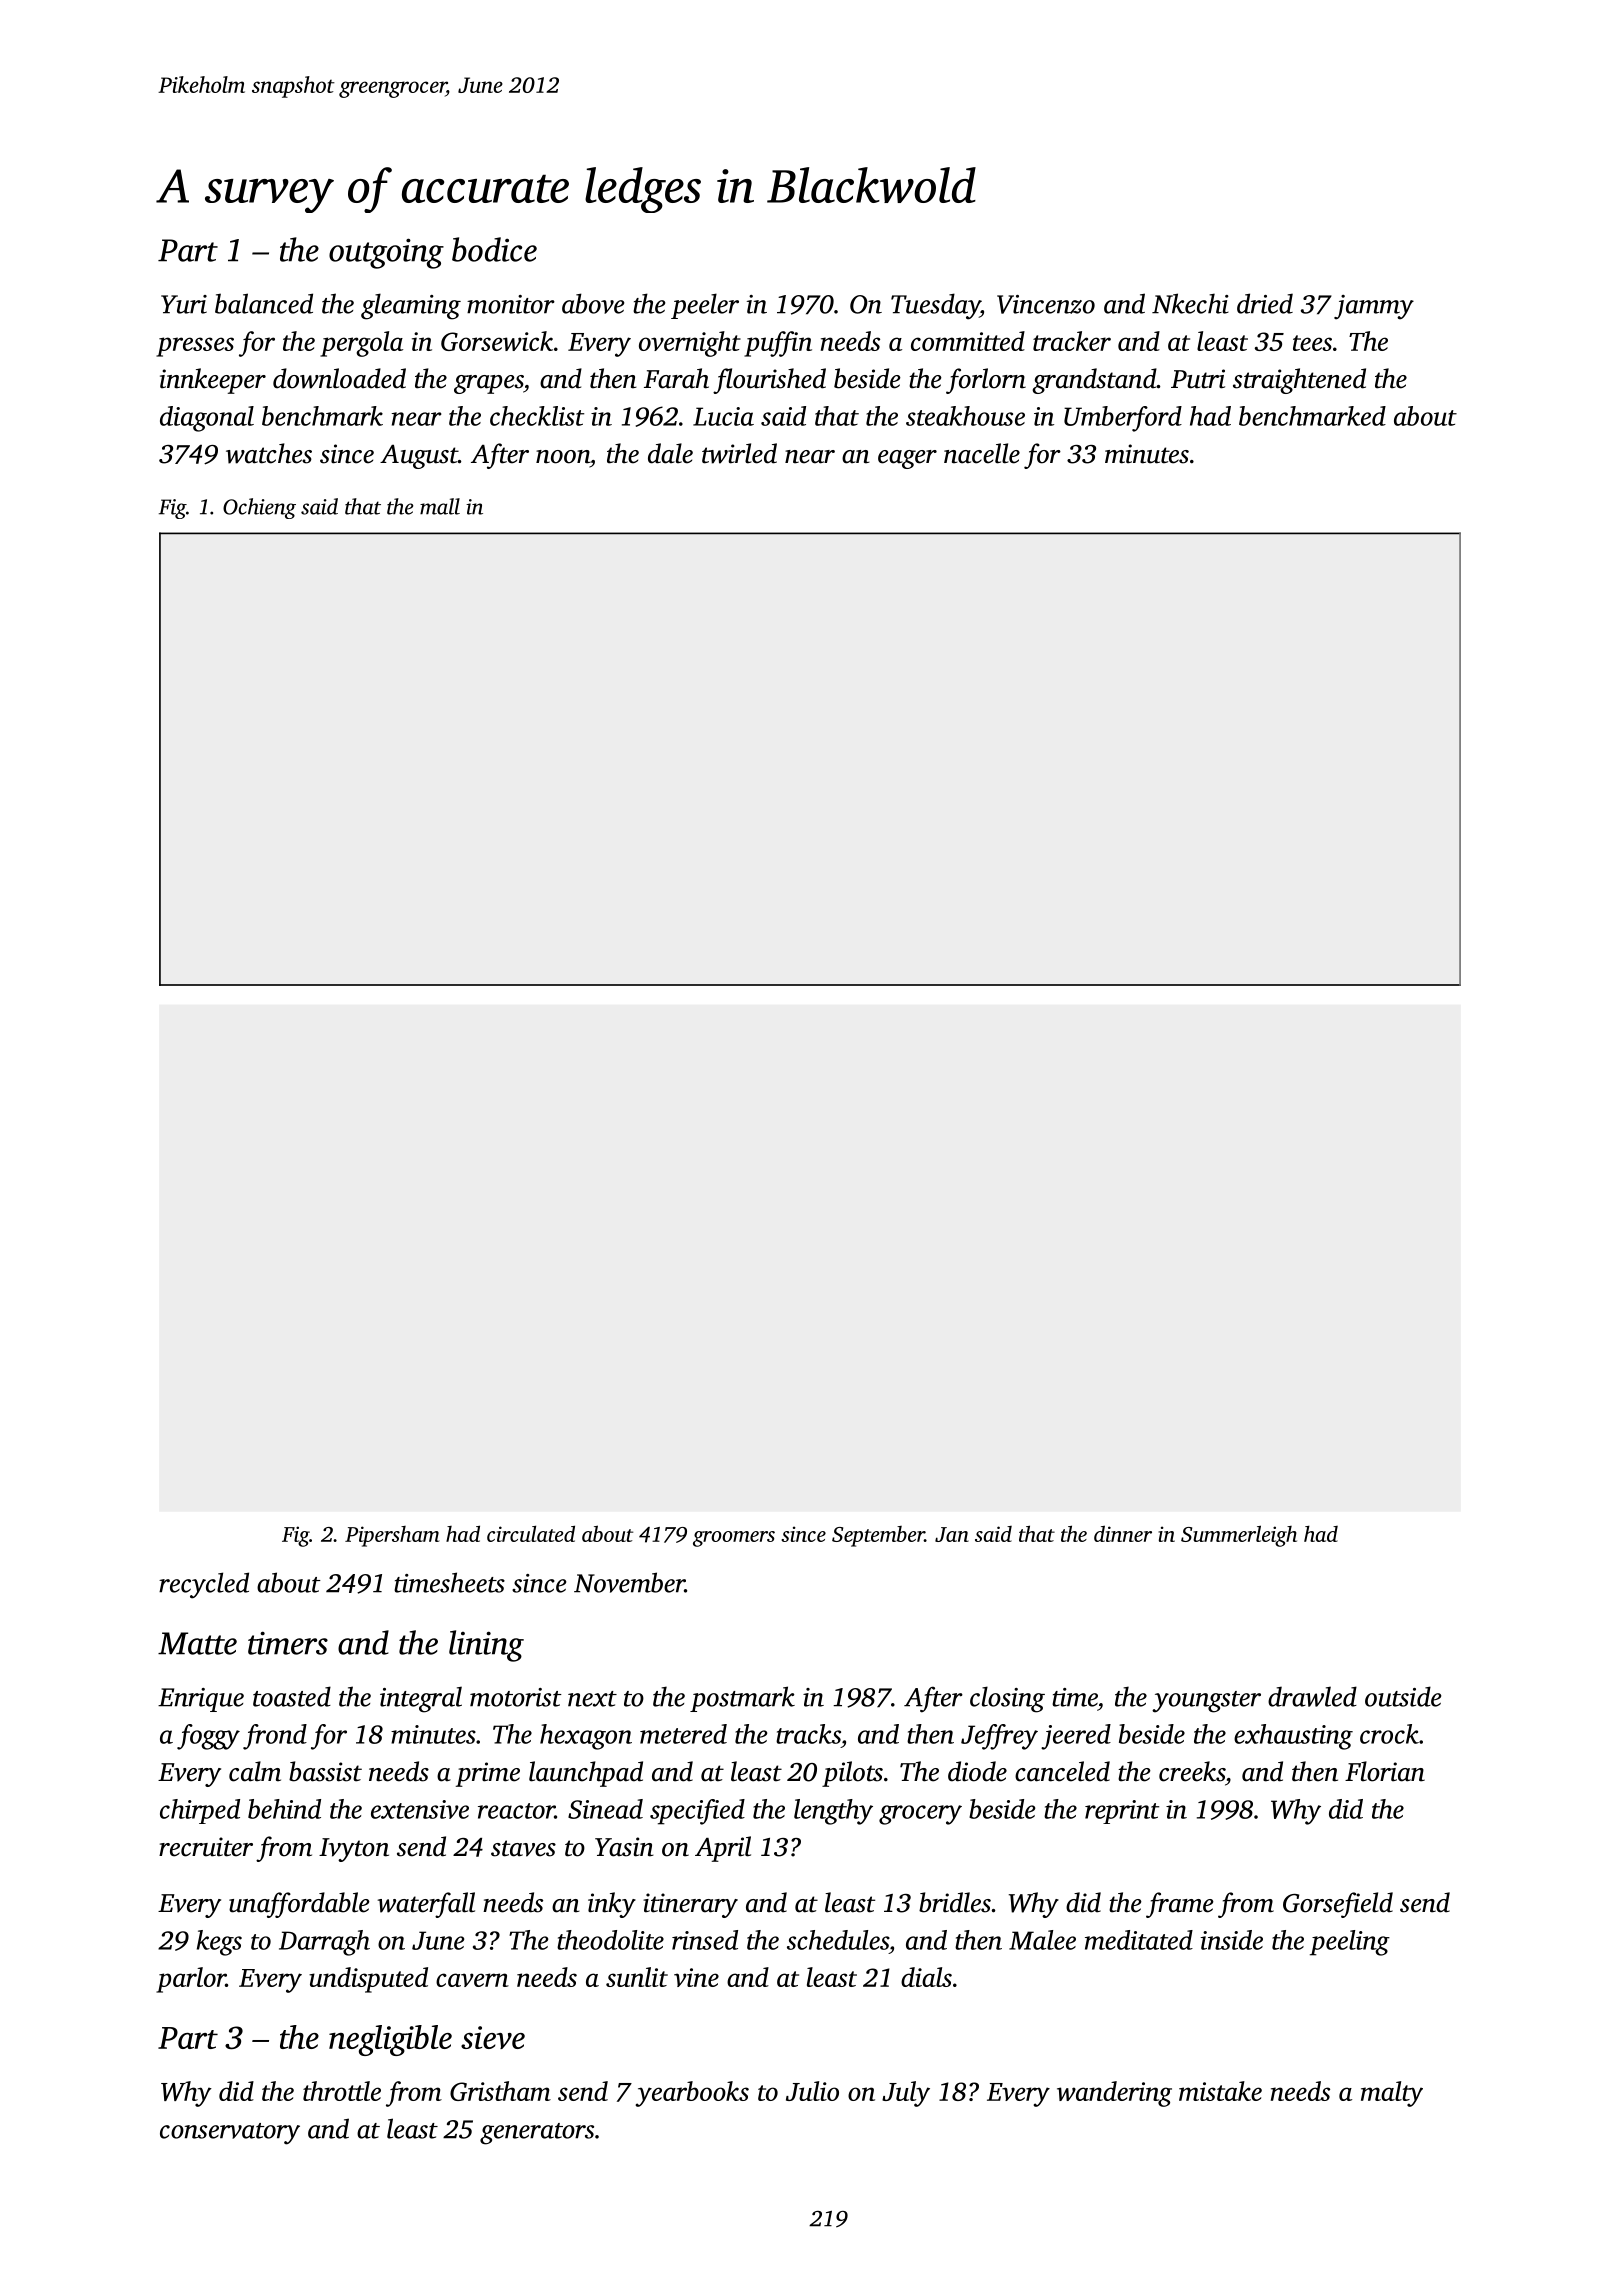  Describe the element at coordinates (1123, 419) in the page. I see `Umberford` at that location.
